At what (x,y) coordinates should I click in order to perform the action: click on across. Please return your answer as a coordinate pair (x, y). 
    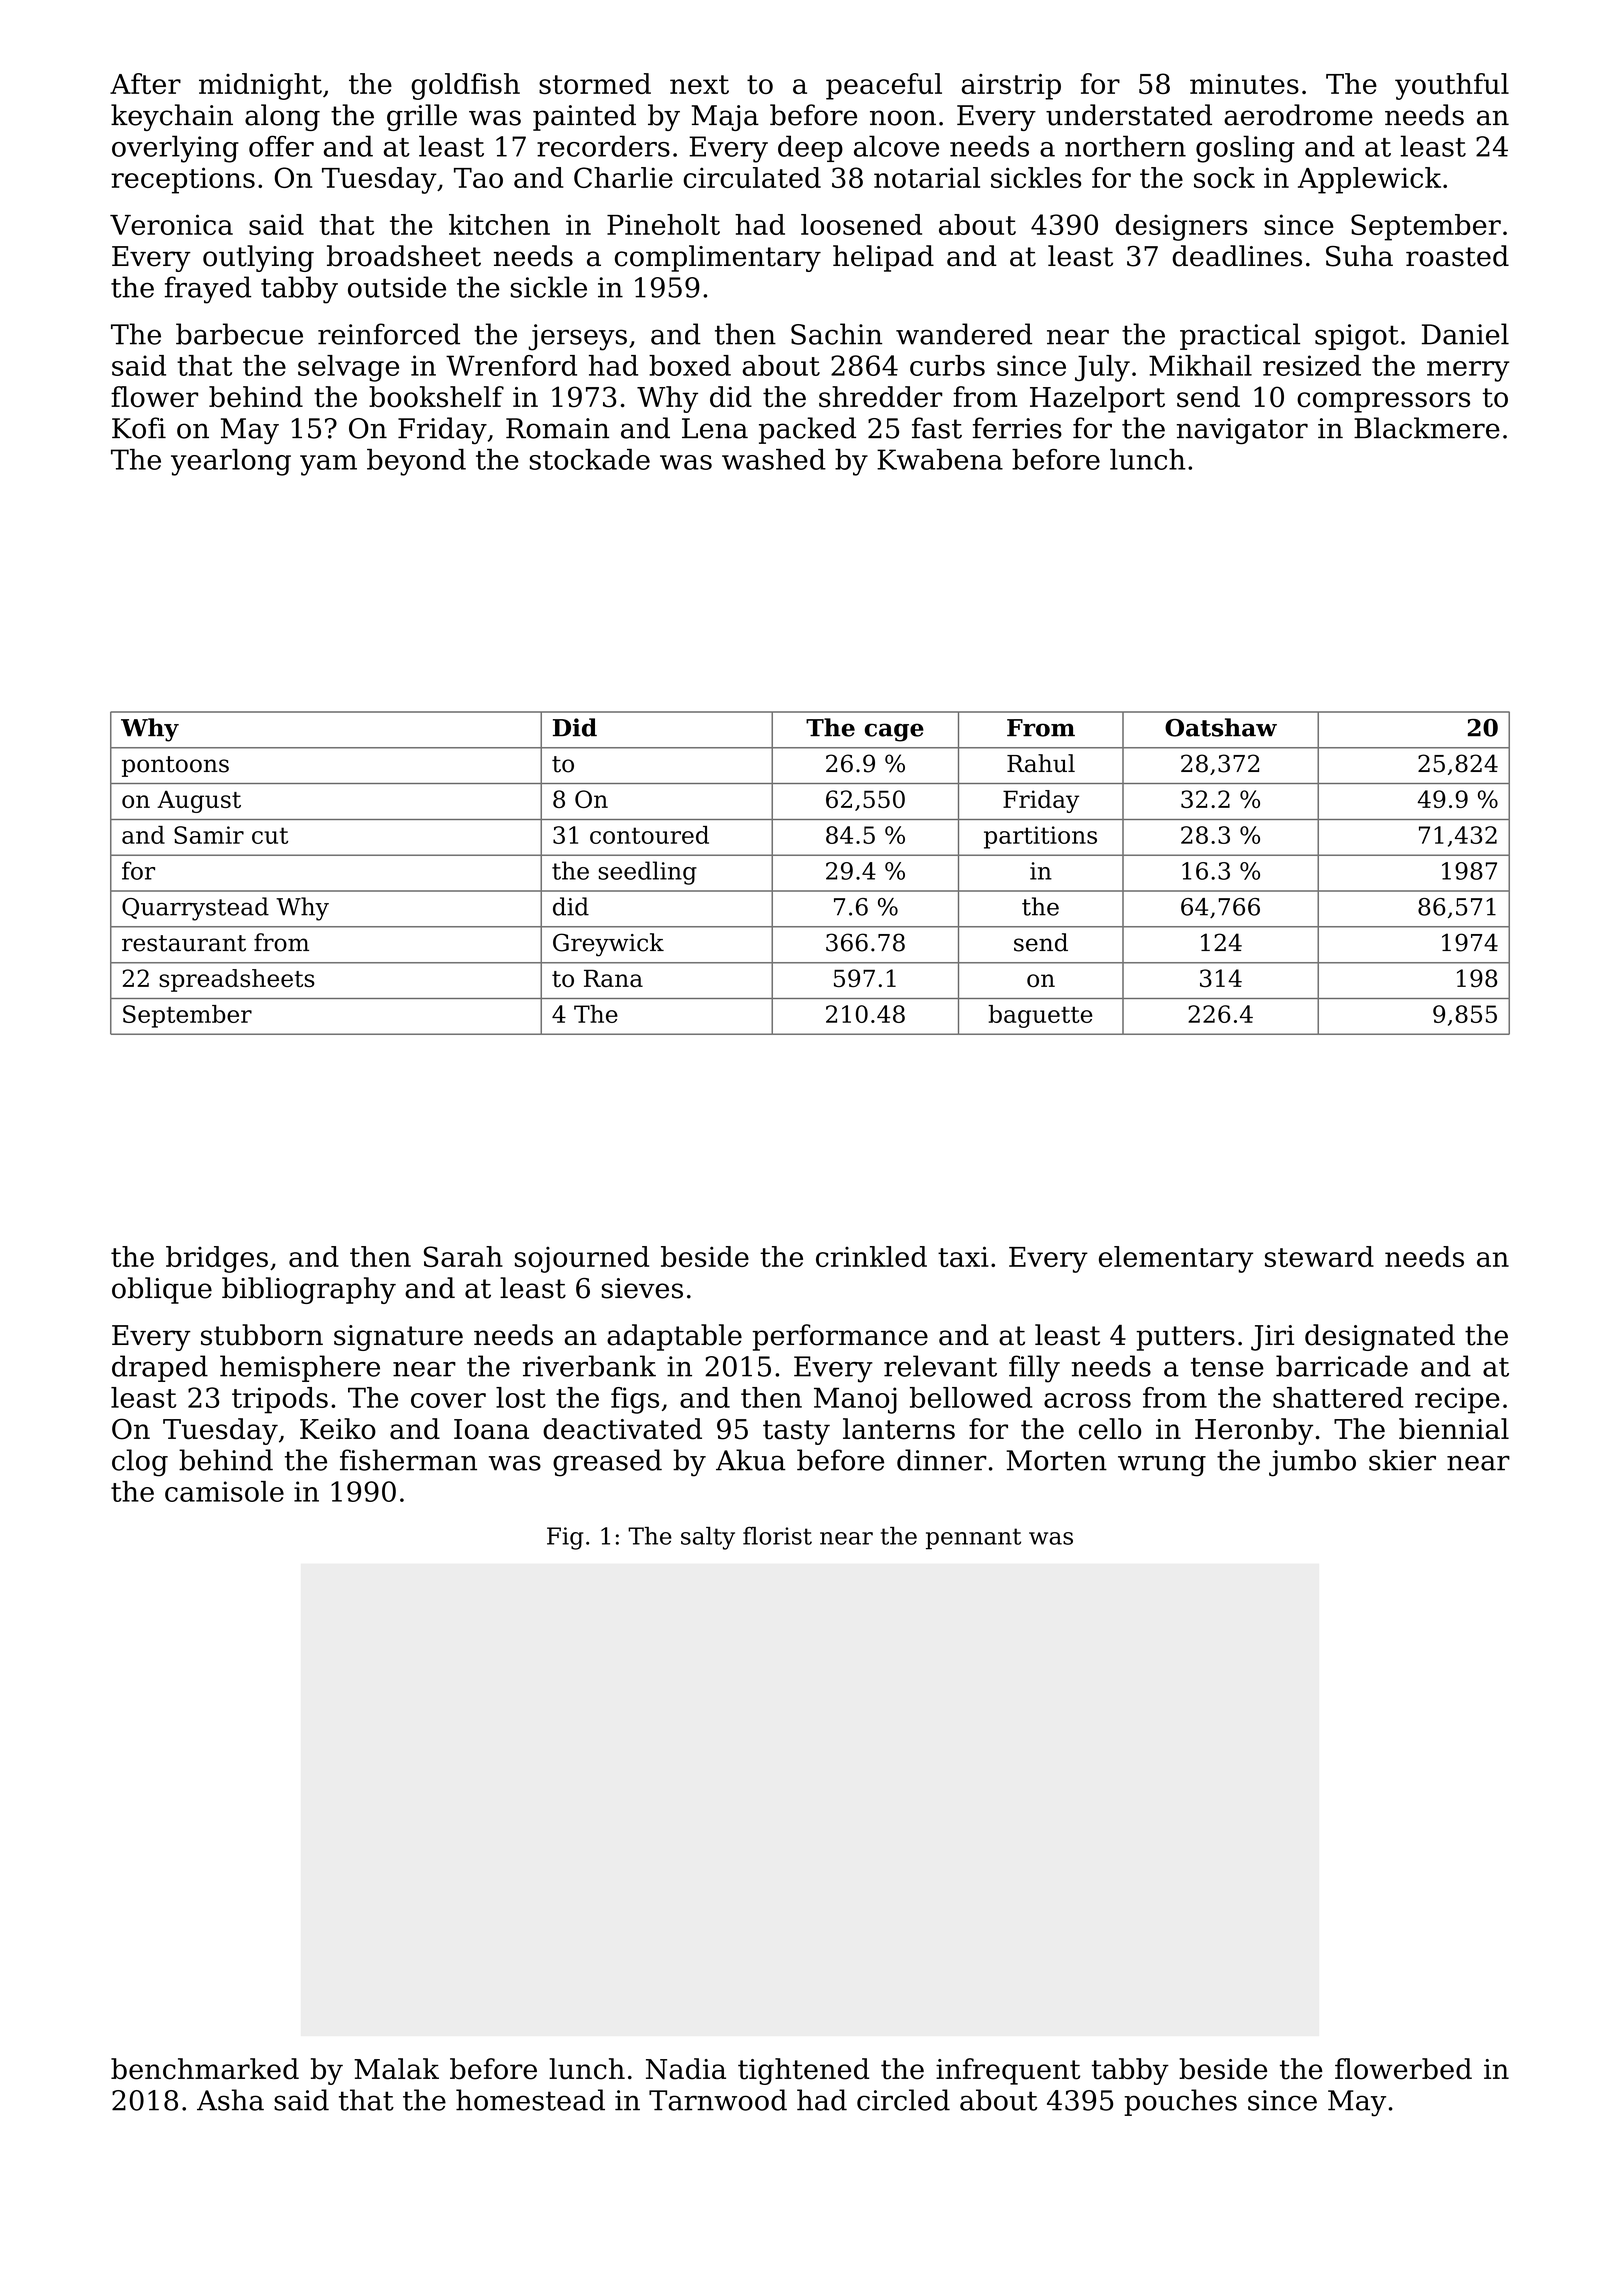
    Looking at the image, I should click on (1087, 1400).
